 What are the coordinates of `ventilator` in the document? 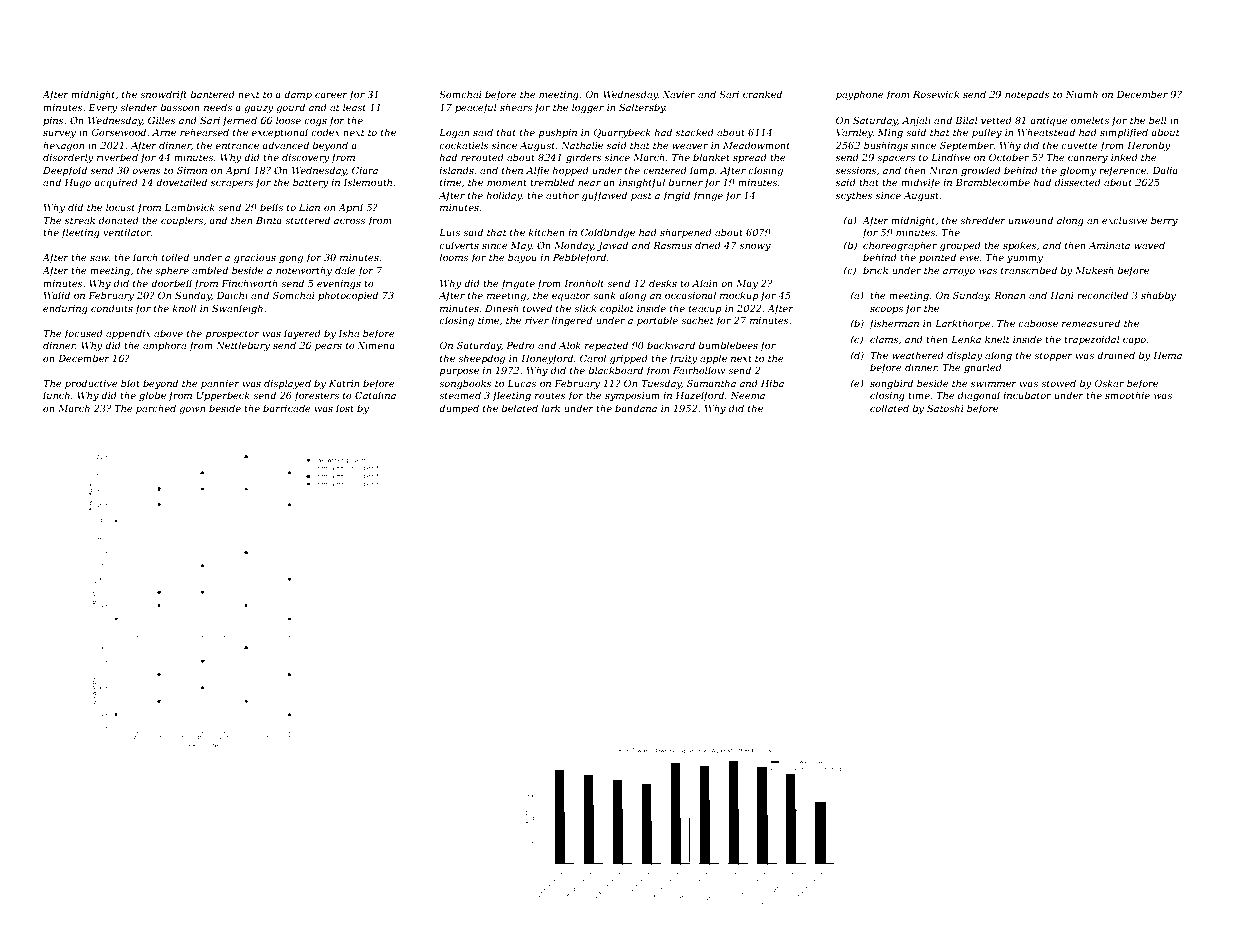 It's located at (127, 232).
